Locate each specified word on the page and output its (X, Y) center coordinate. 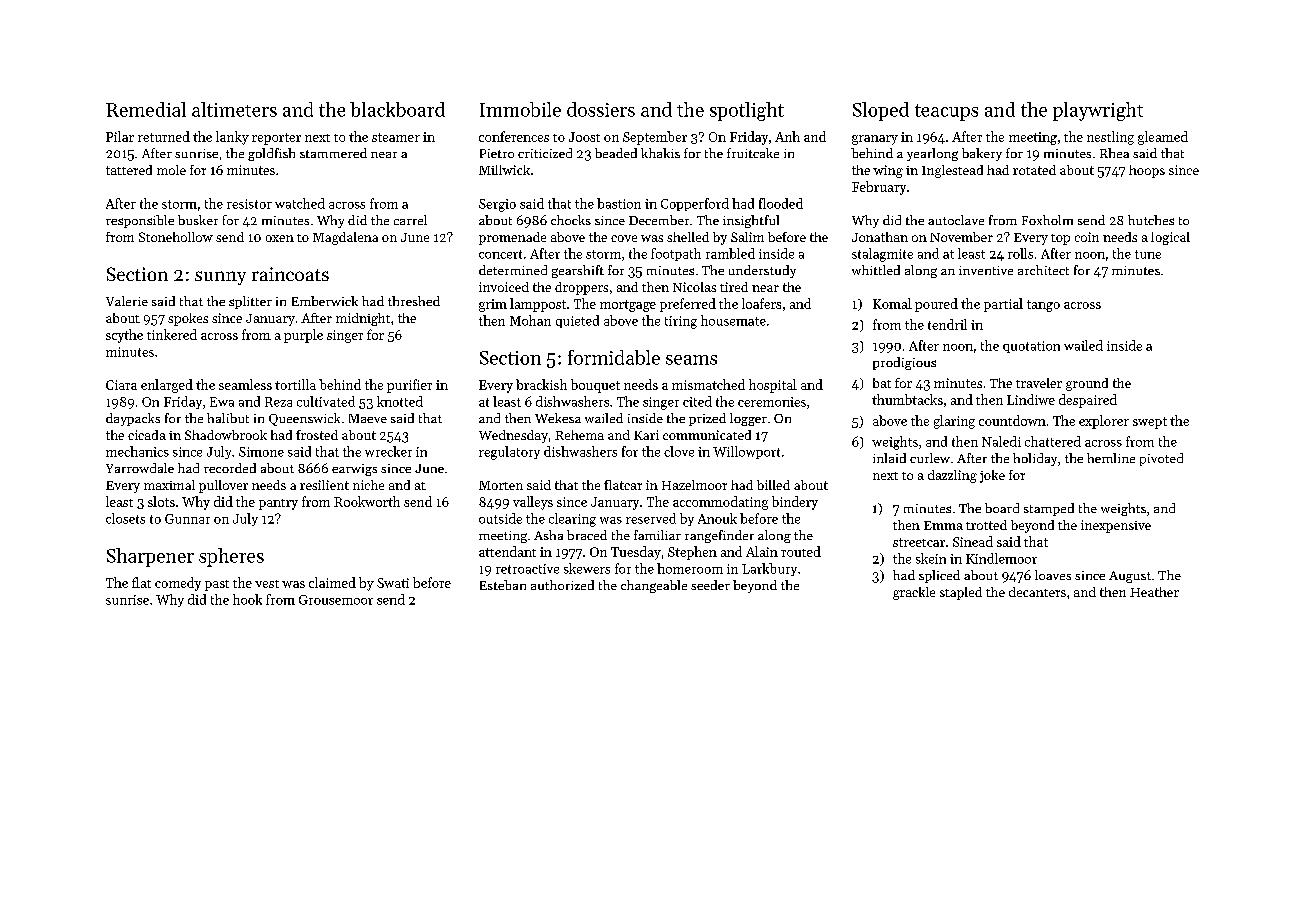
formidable (614, 357)
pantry (278, 504)
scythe (124, 336)
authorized (562, 585)
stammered (333, 153)
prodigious (904, 363)
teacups (946, 112)
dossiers (601, 109)
